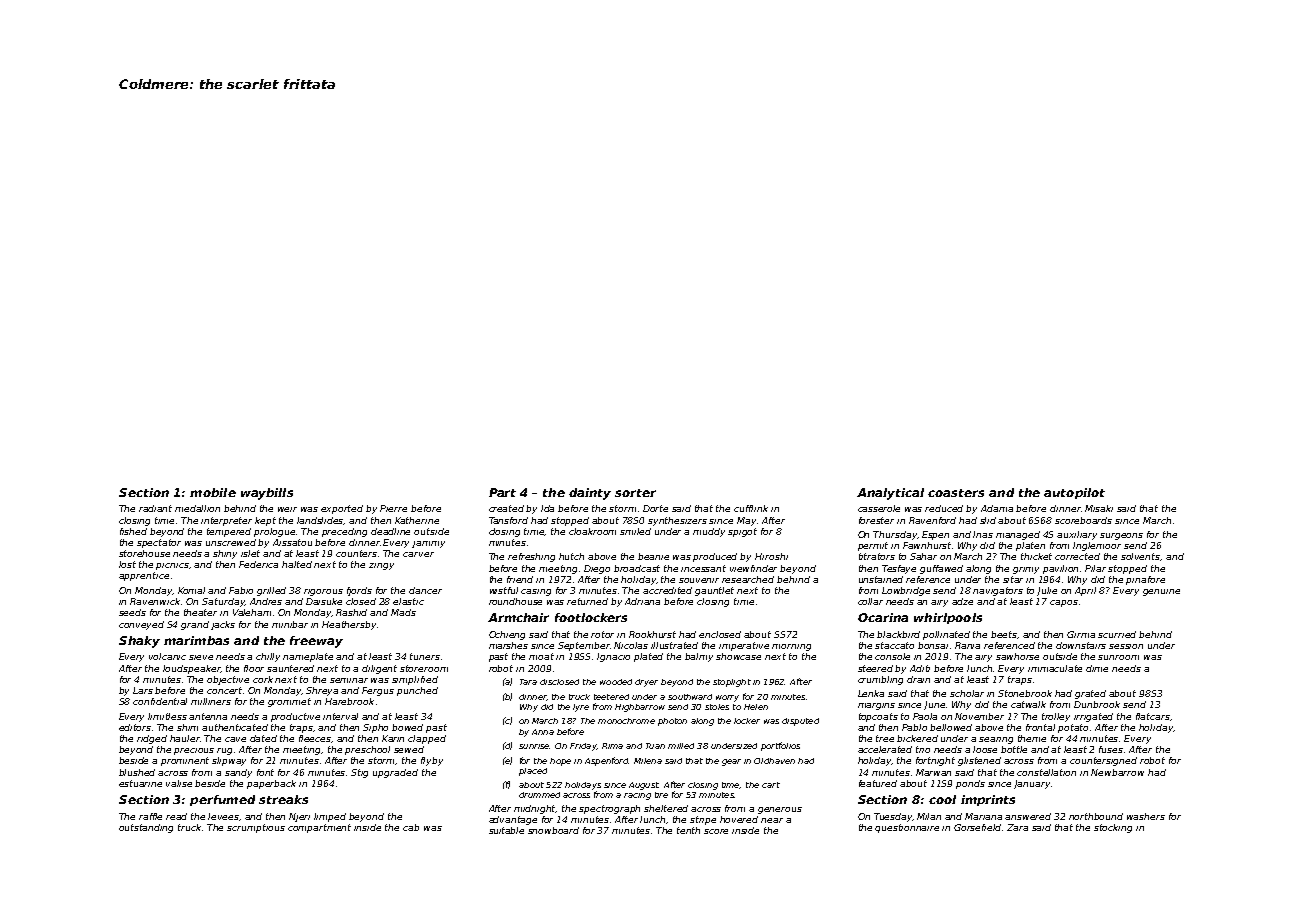 The image size is (1308, 924). I want to click on lyre, so click(581, 708).
